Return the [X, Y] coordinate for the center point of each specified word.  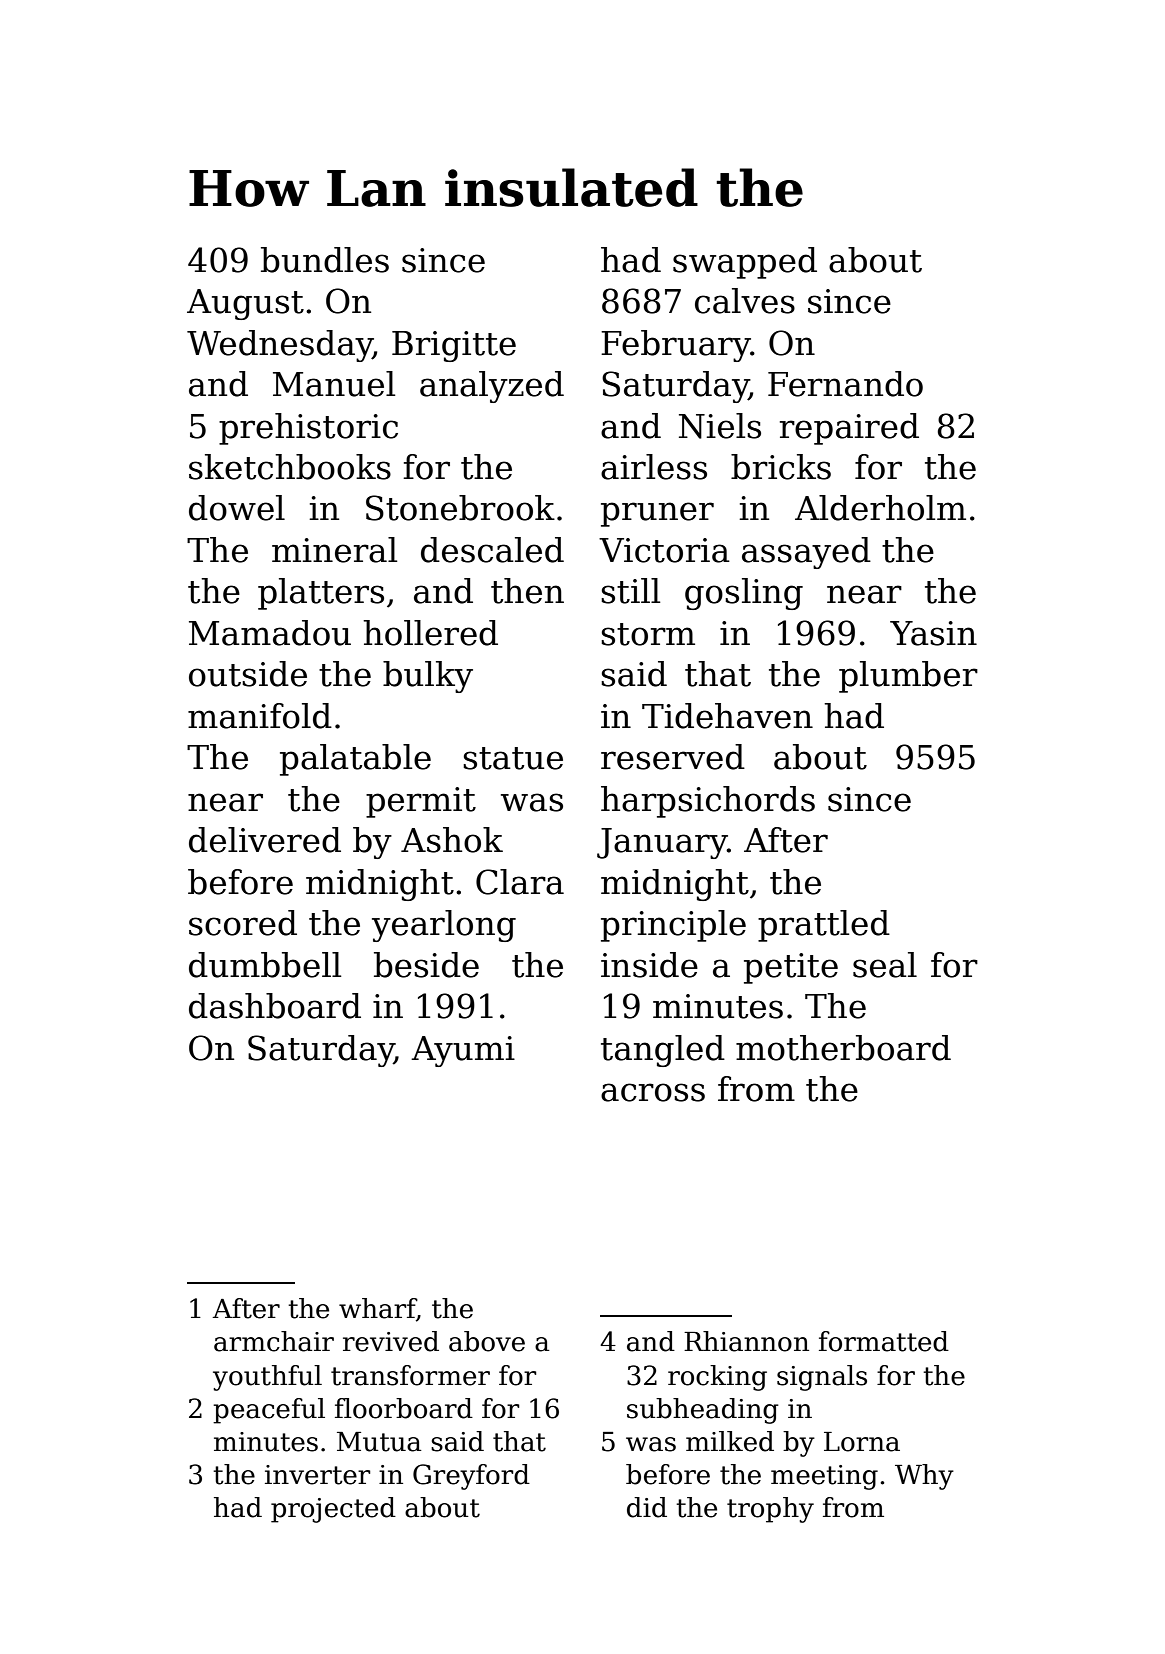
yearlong [444, 926]
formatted [884, 1341]
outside [248, 674]
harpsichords [708, 802]
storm [648, 634]
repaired [849, 429]
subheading [703, 1411]
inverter [318, 1475]
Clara [520, 882]
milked [730, 1441]
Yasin [933, 633]
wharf [378, 1309]
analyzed [492, 387]
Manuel [334, 384]
